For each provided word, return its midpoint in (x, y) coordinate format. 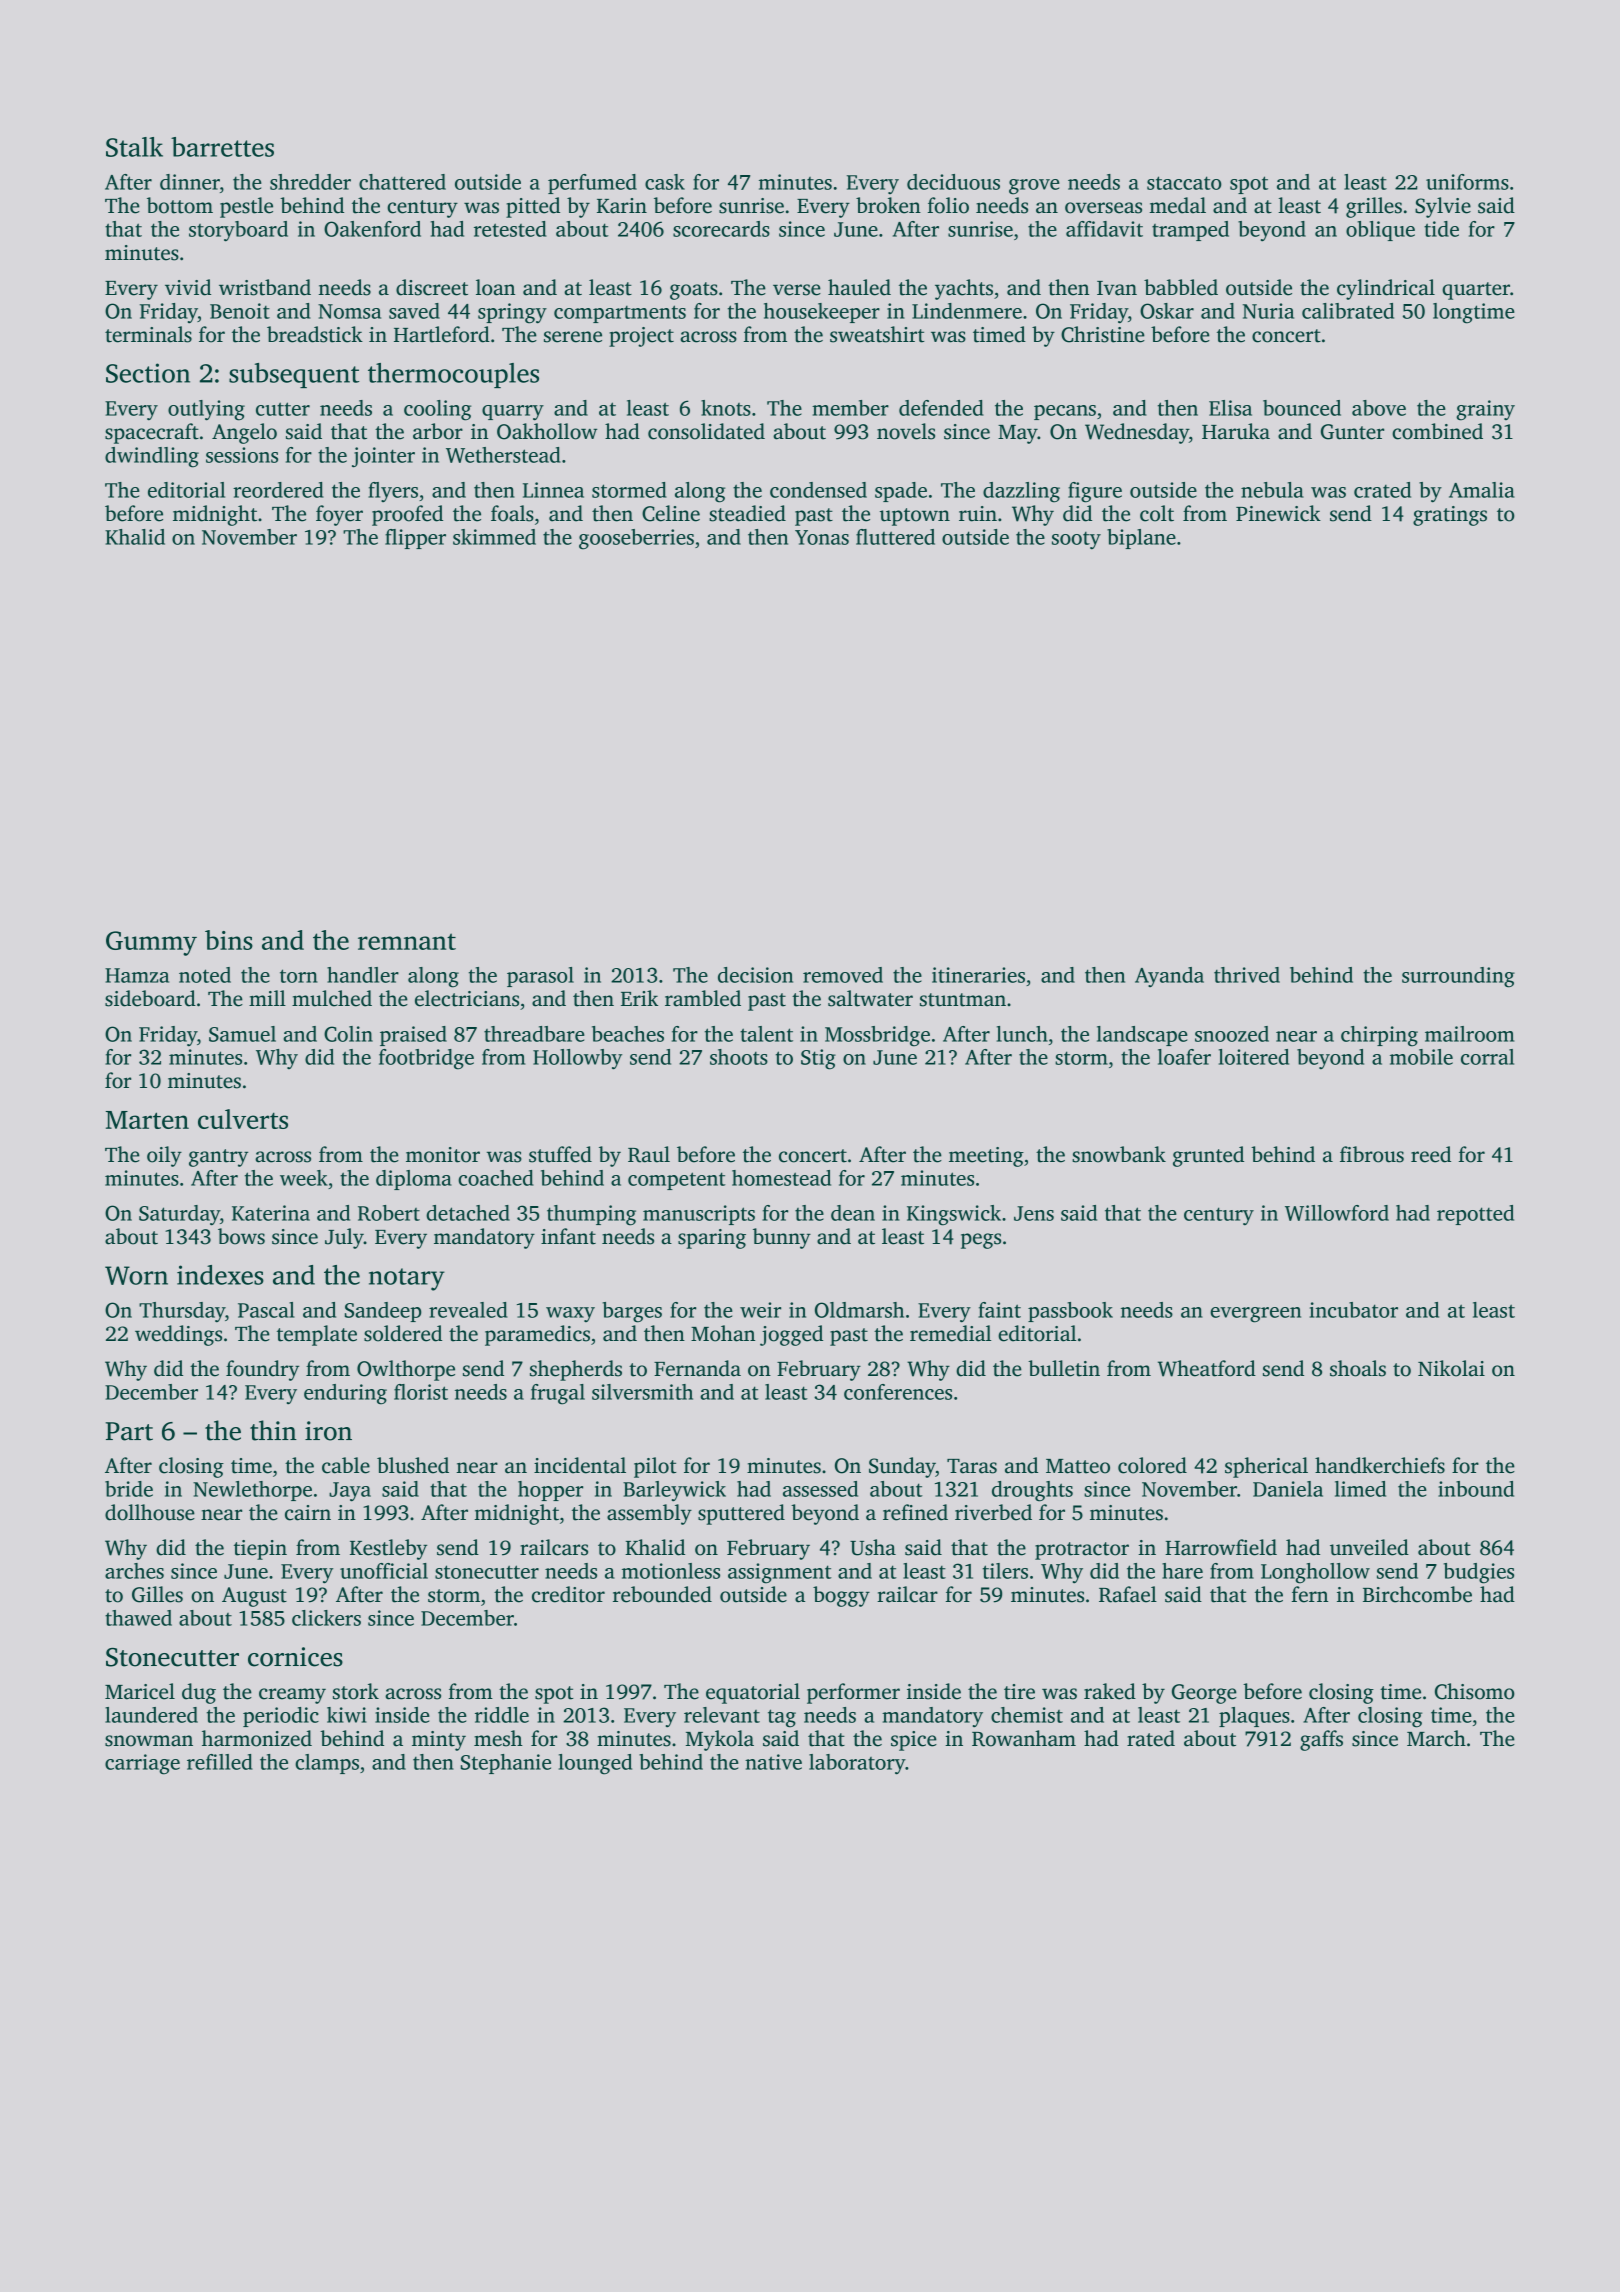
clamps (327, 1764)
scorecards (721, 229)
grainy (1485, 410)
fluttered (895, 537)
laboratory (857, 1764)
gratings (1450, 516)
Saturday (179, 1215)
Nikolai (1451, 1368)
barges (632, 1312)
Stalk (134, 147)
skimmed (494, 537)
